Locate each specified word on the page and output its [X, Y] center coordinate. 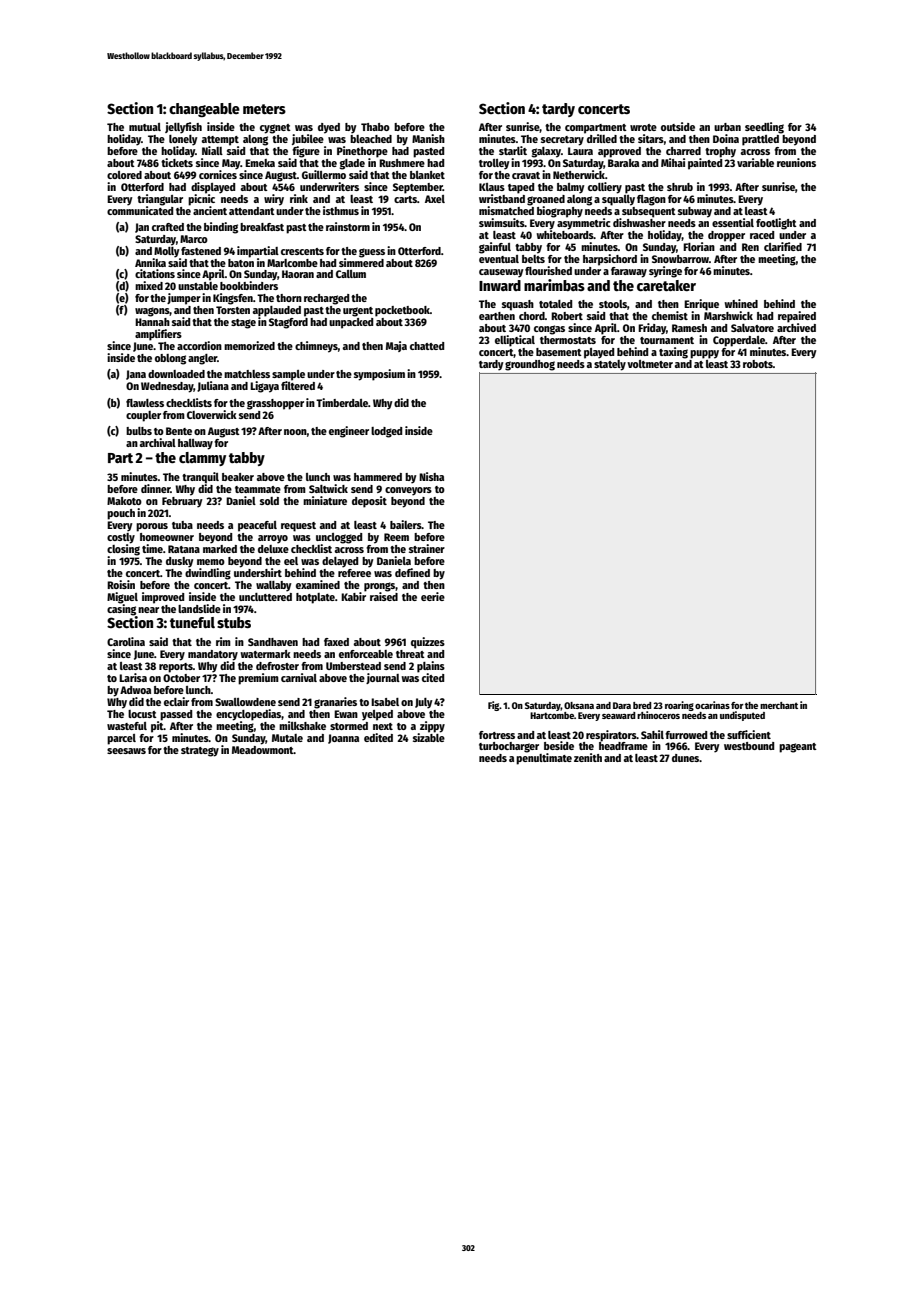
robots [758, 364]
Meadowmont [263, 750]
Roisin [121, 584]
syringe [665, 272]
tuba [182, 525]
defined [412, 572]
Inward [500, 285]
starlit [513, 150]
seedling [764, 128]
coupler [143, 416]
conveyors [408, 491]
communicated [140, 210]
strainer [427, 548]
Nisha [431, 476]
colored [124, 175]
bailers [406, 524]
